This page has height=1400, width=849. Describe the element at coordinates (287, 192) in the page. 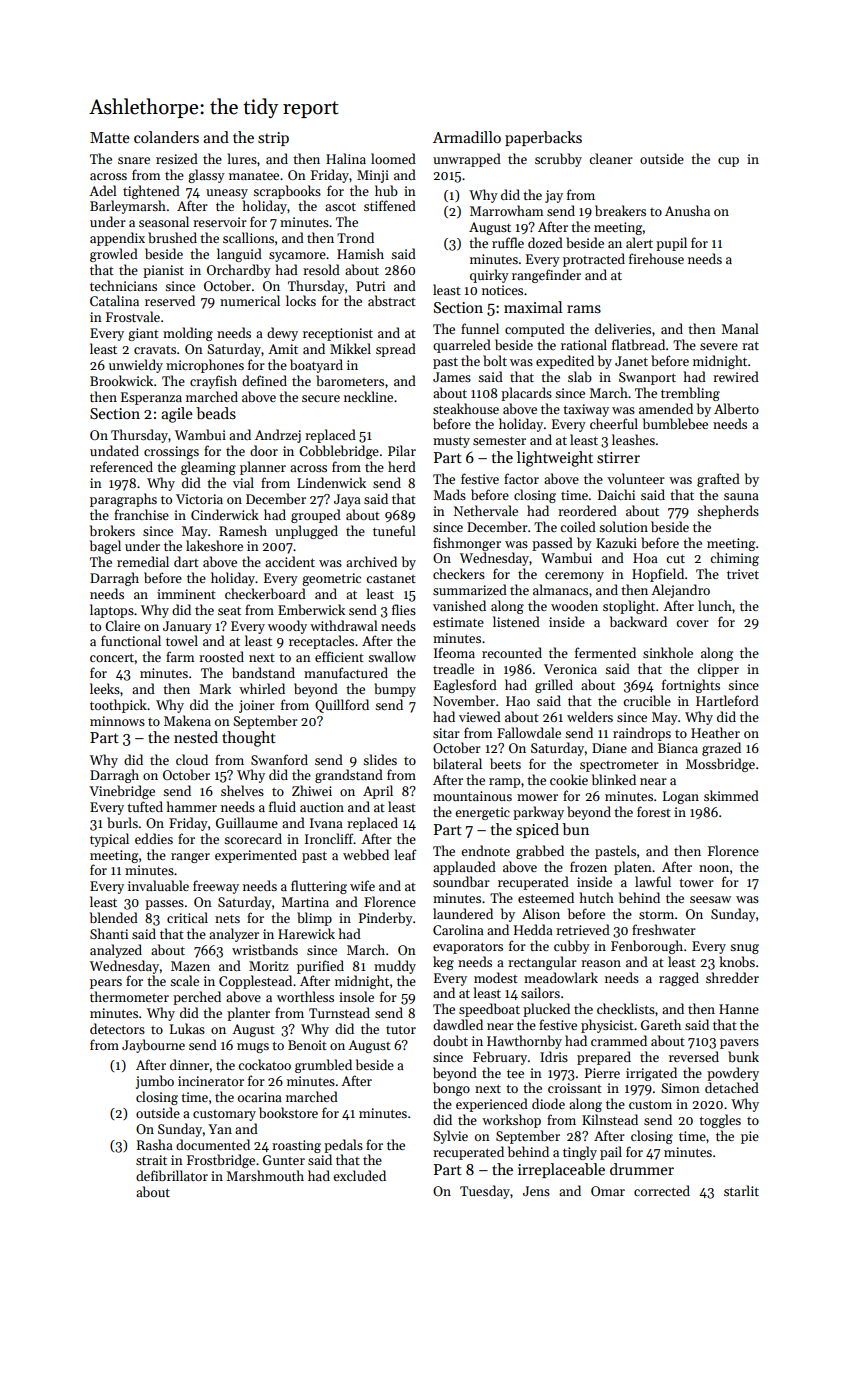

I see `scrapbooks` at that location.
